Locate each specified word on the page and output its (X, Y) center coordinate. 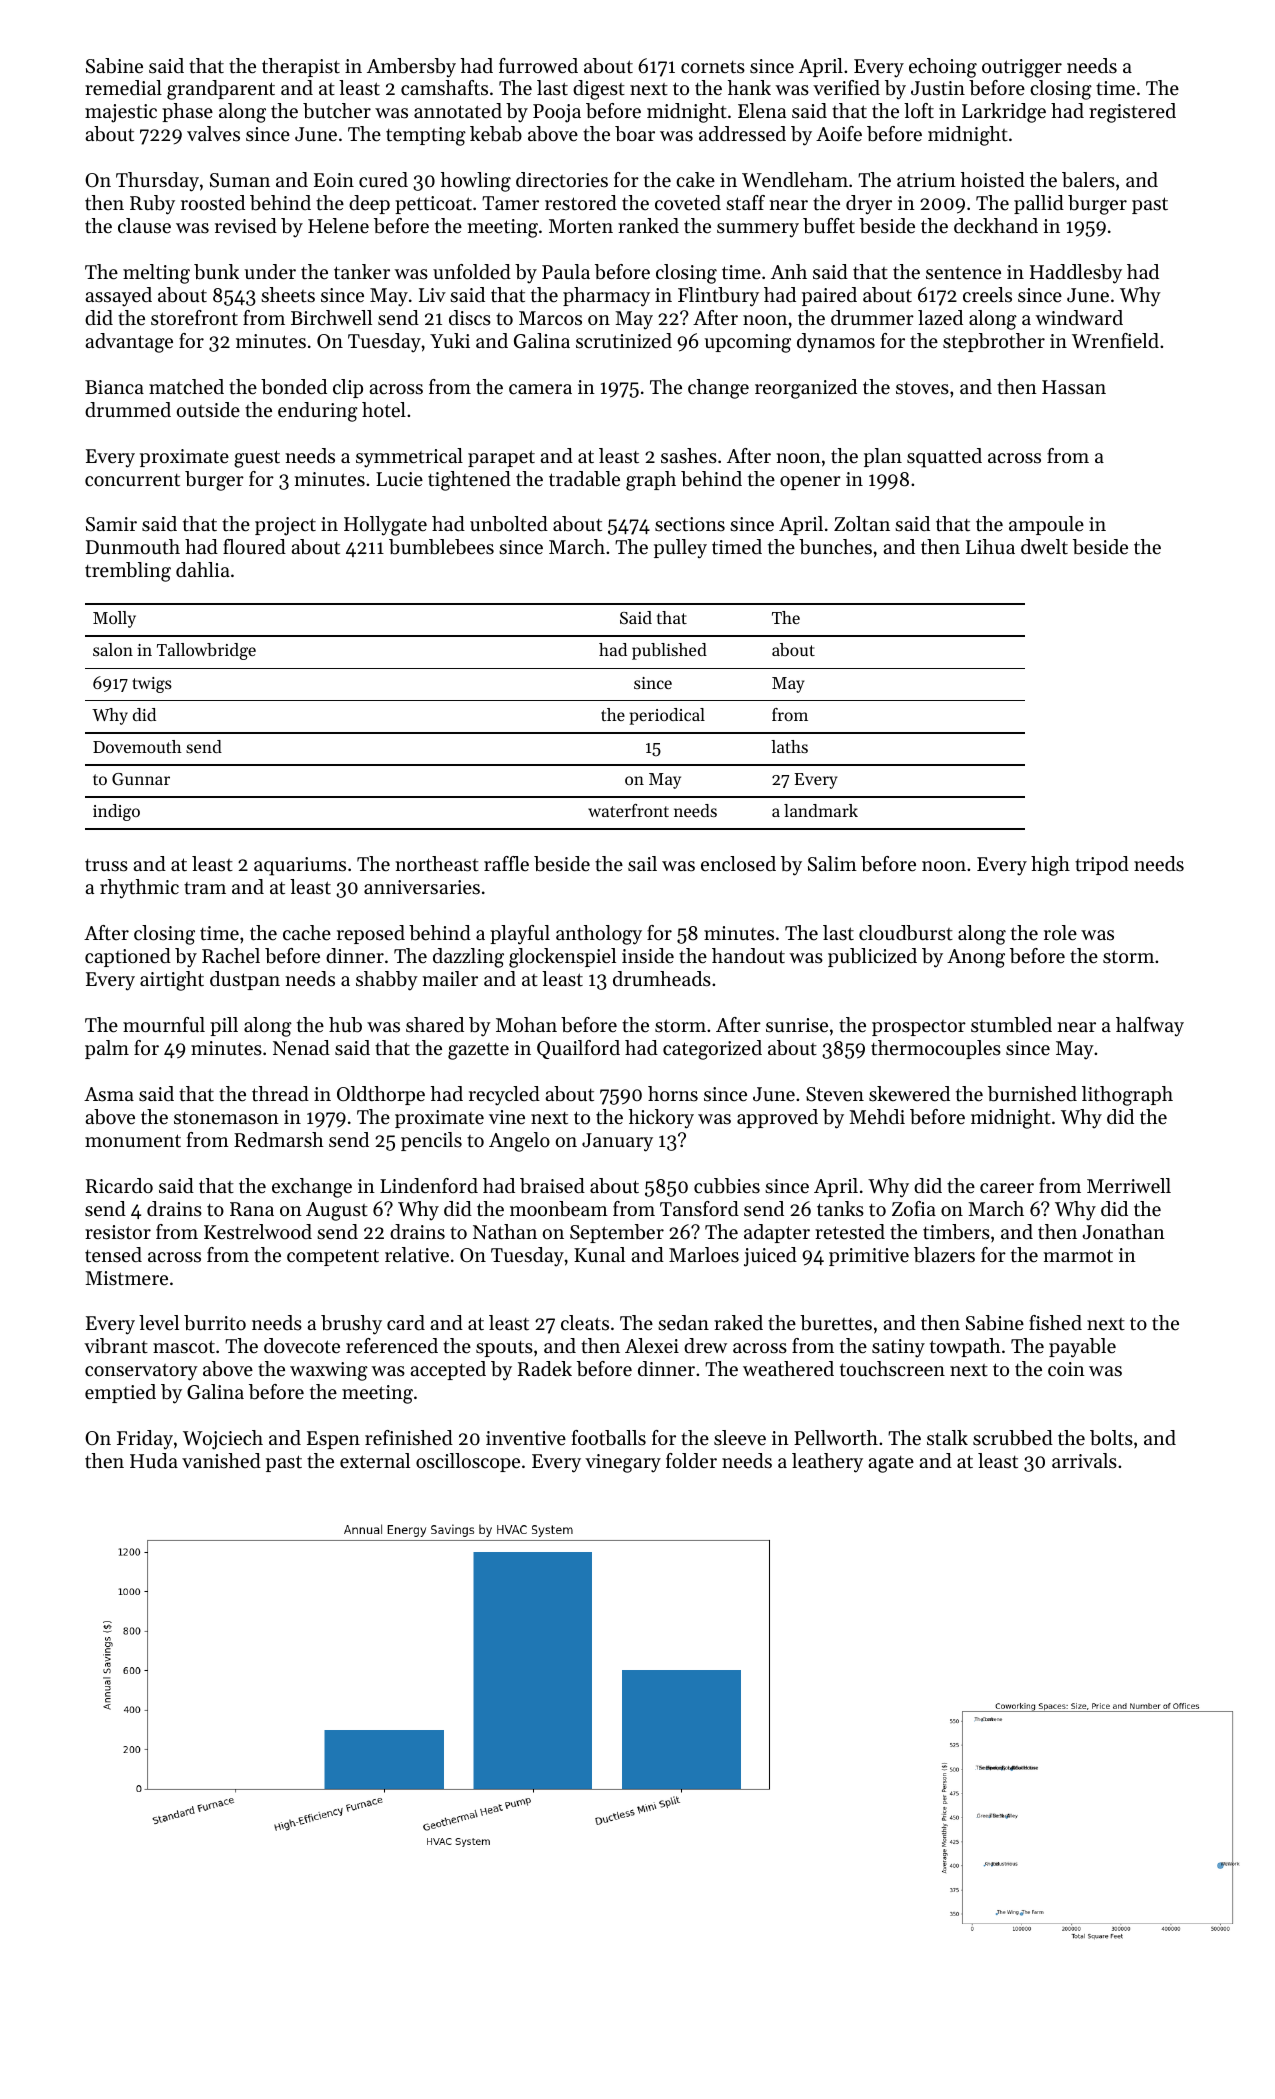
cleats (585, 1323)
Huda (154, 1460)
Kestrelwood (258, 1232)
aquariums (300, 866)
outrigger (1022, 68)
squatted (944, 458)
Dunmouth (133, 546)
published (669, 651)
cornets (713, 67)
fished (1055, 1323)
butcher (337, 111)
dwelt (1044, 547)
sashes (689, 456)
